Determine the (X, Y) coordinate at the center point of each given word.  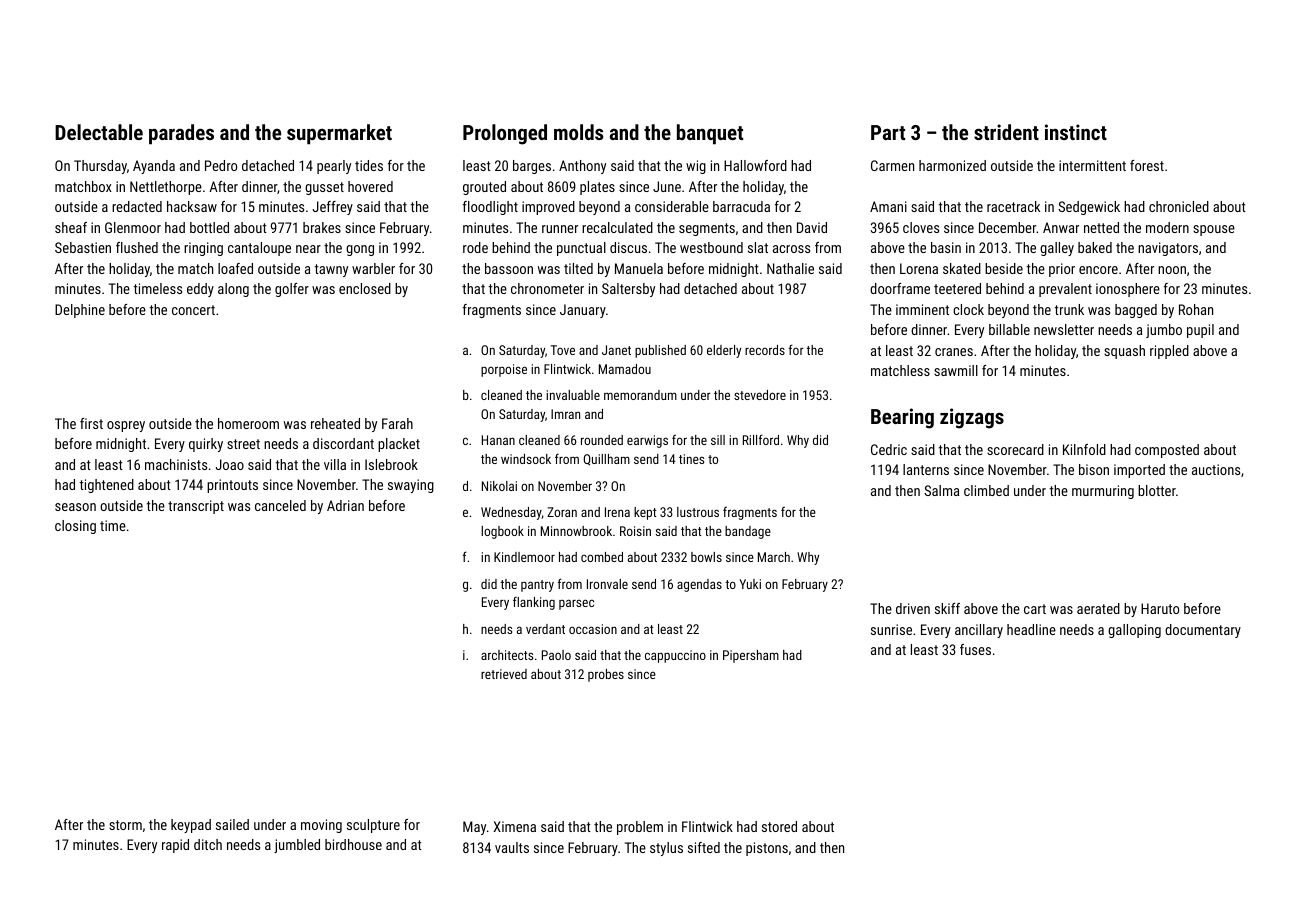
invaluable (573, 395)
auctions (1216, 469)
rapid (175, 846)
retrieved (504, 674)
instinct (1076, 132)
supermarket (339, 134)
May (474, 828)
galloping (1134, 631)
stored (779, 826)
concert (193, 310)
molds (578, 132)
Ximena (514, 826)
